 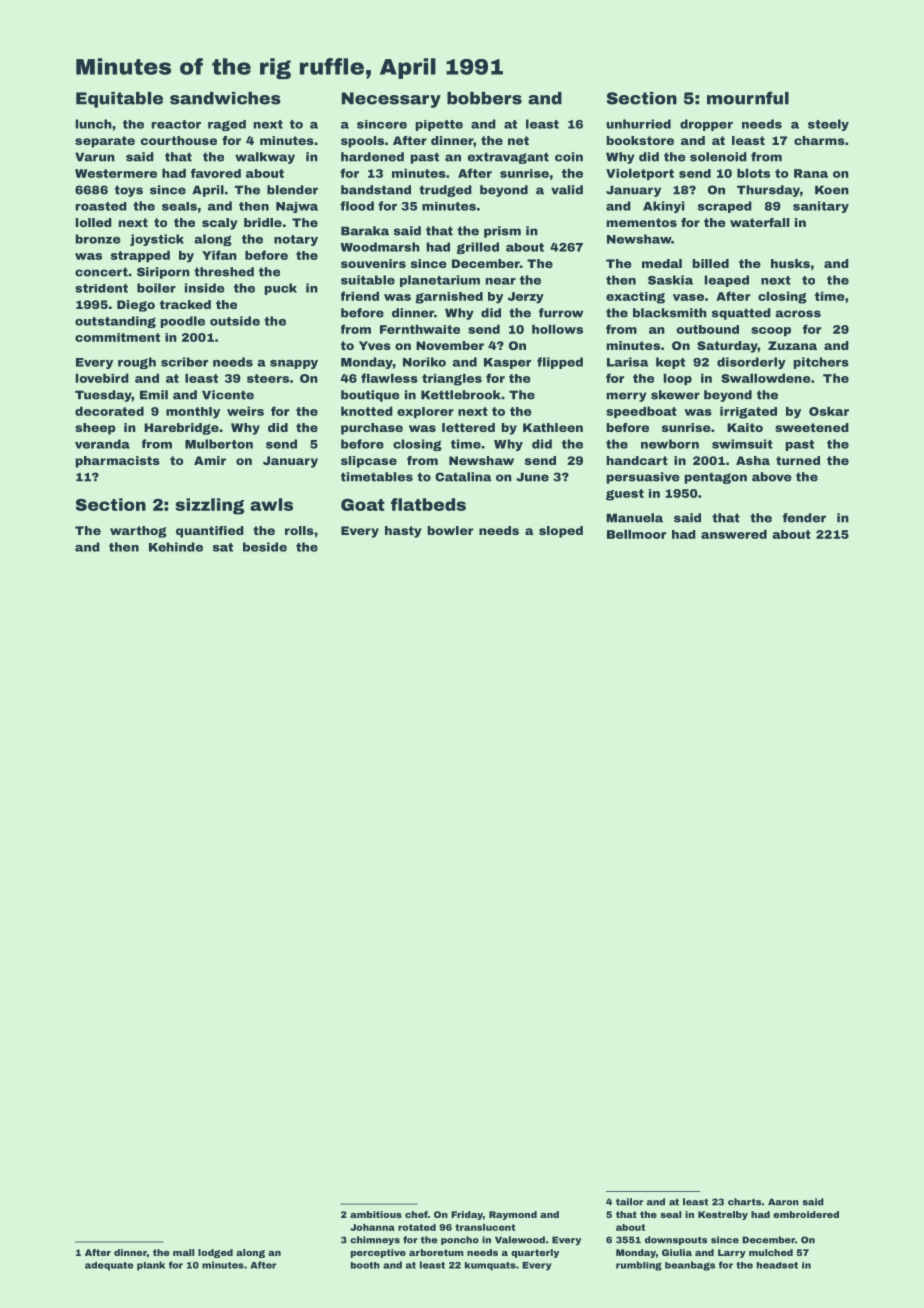 What do you see at coordinates (365, 1265) in the image?
I see `booth` at bounding box center [365, 1265].
